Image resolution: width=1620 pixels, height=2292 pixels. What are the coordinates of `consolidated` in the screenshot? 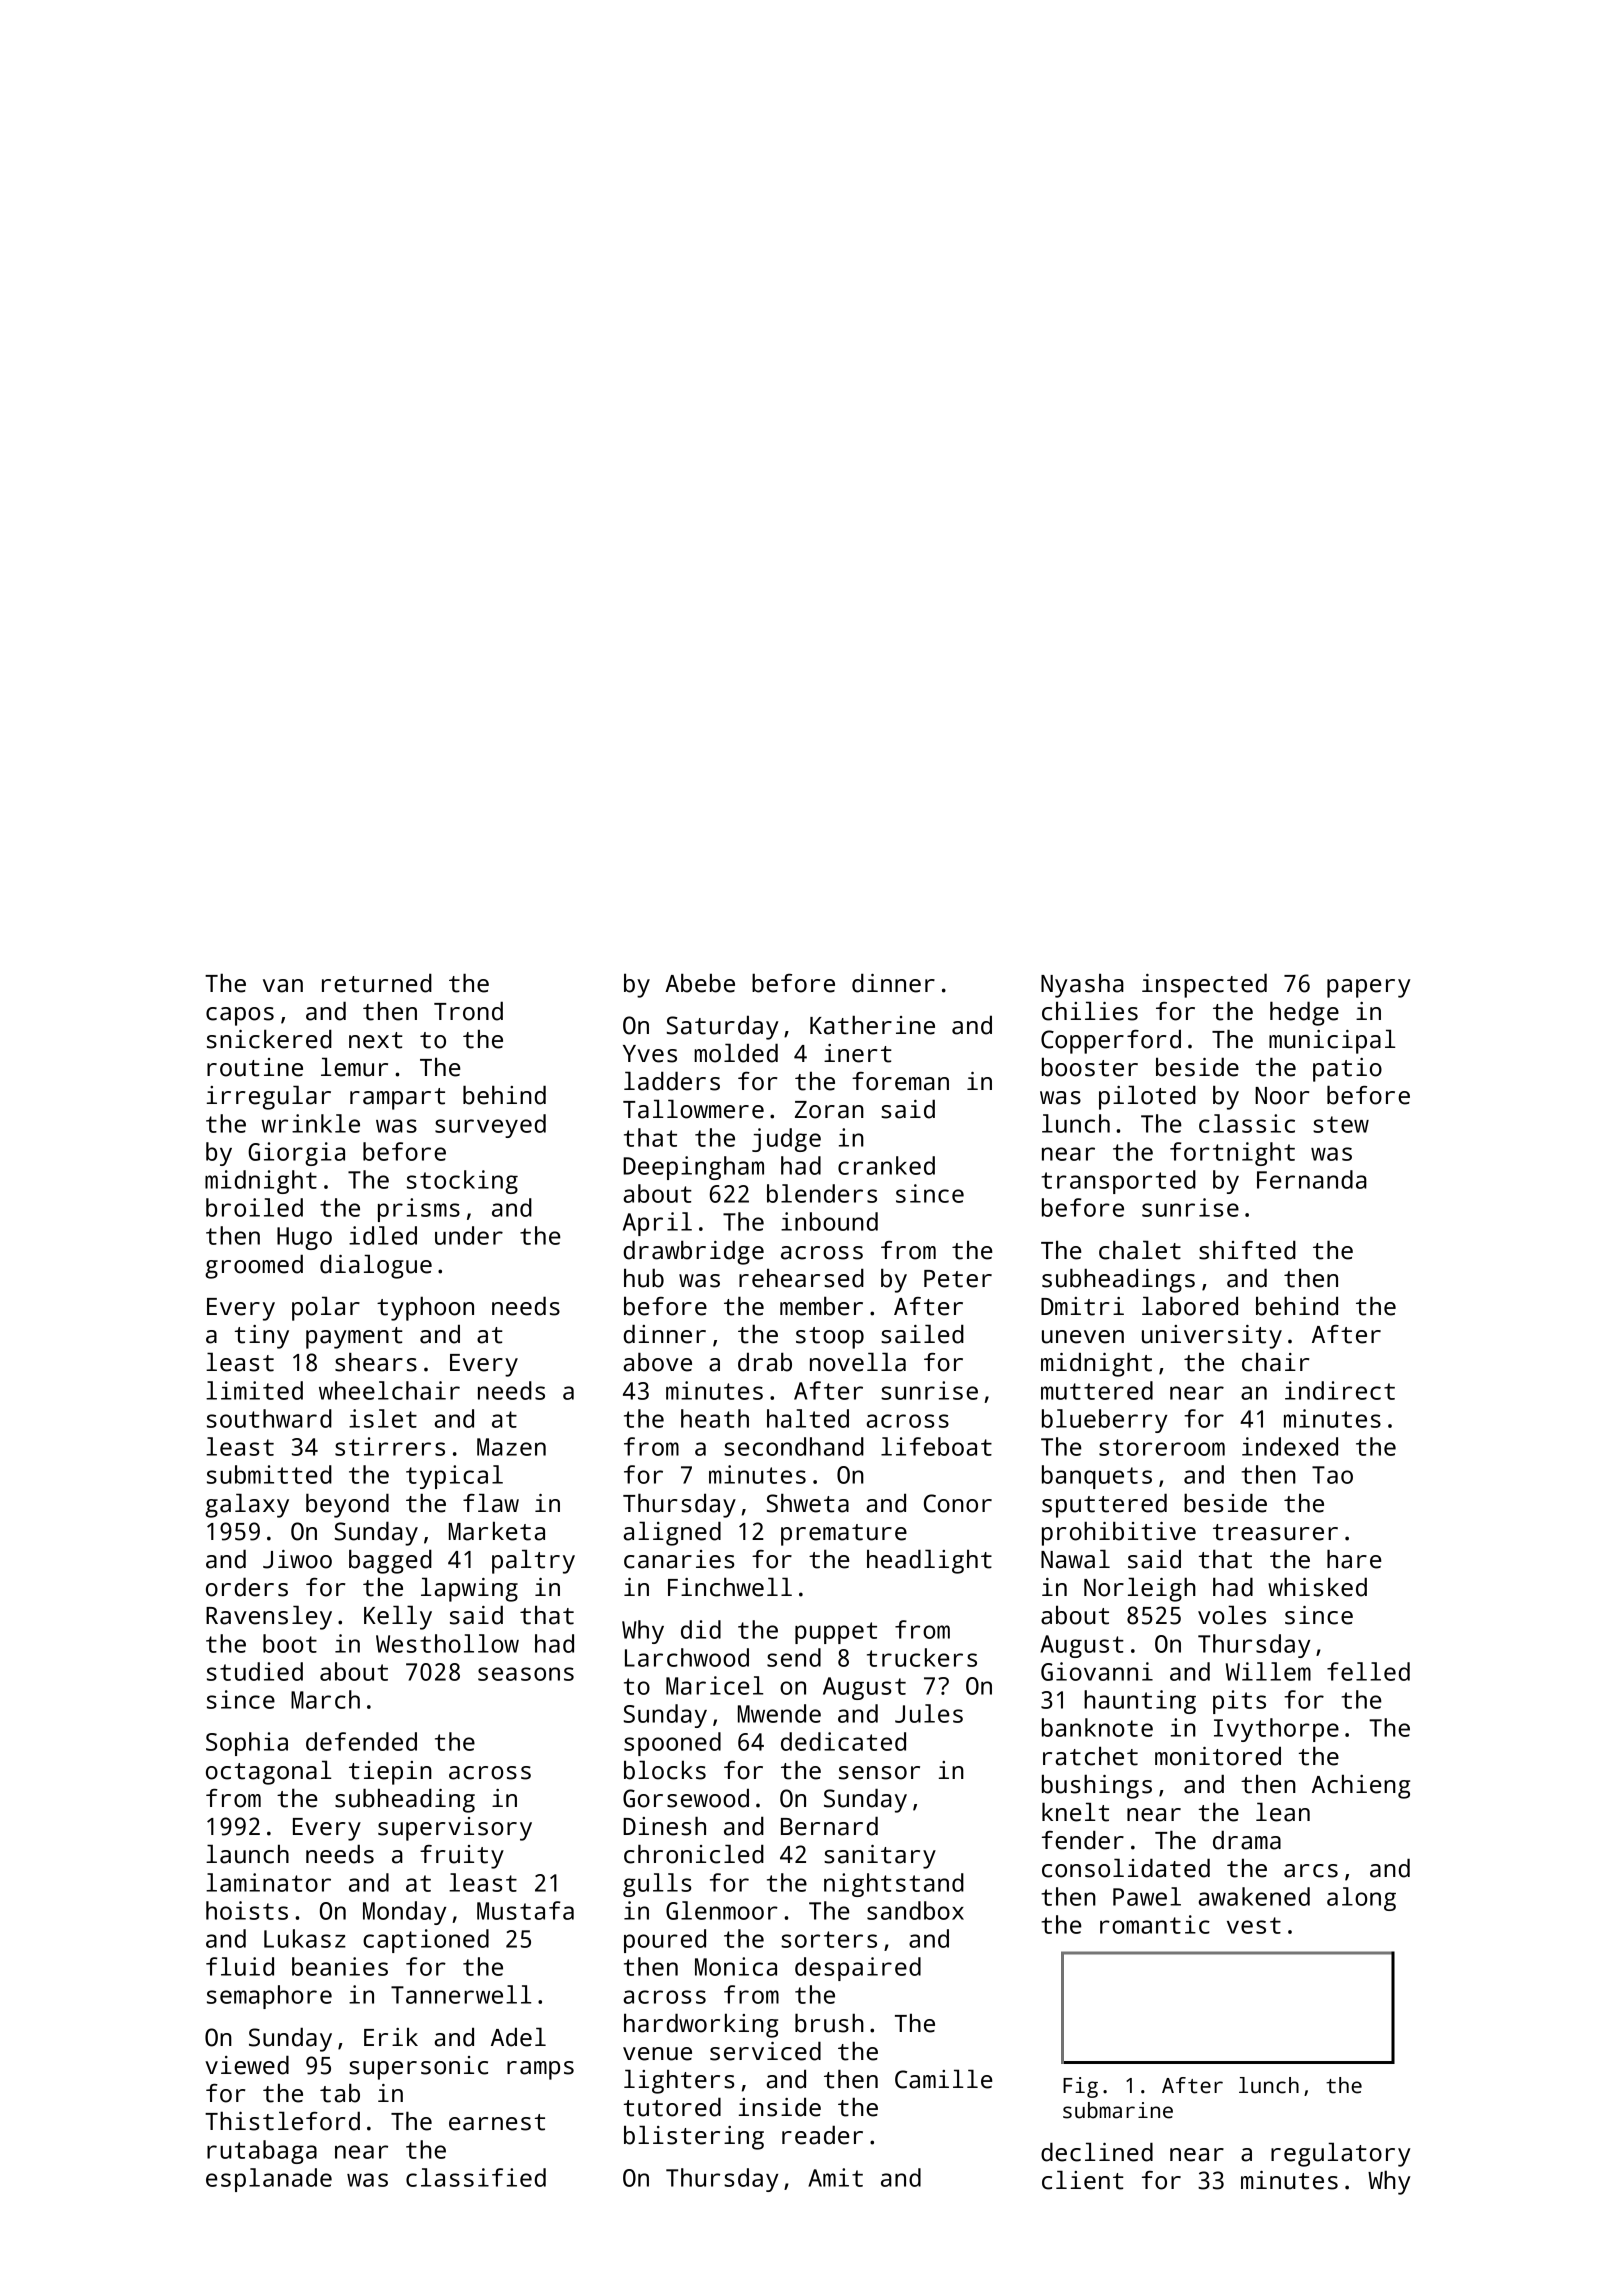 It's located at (1126, 1868).
